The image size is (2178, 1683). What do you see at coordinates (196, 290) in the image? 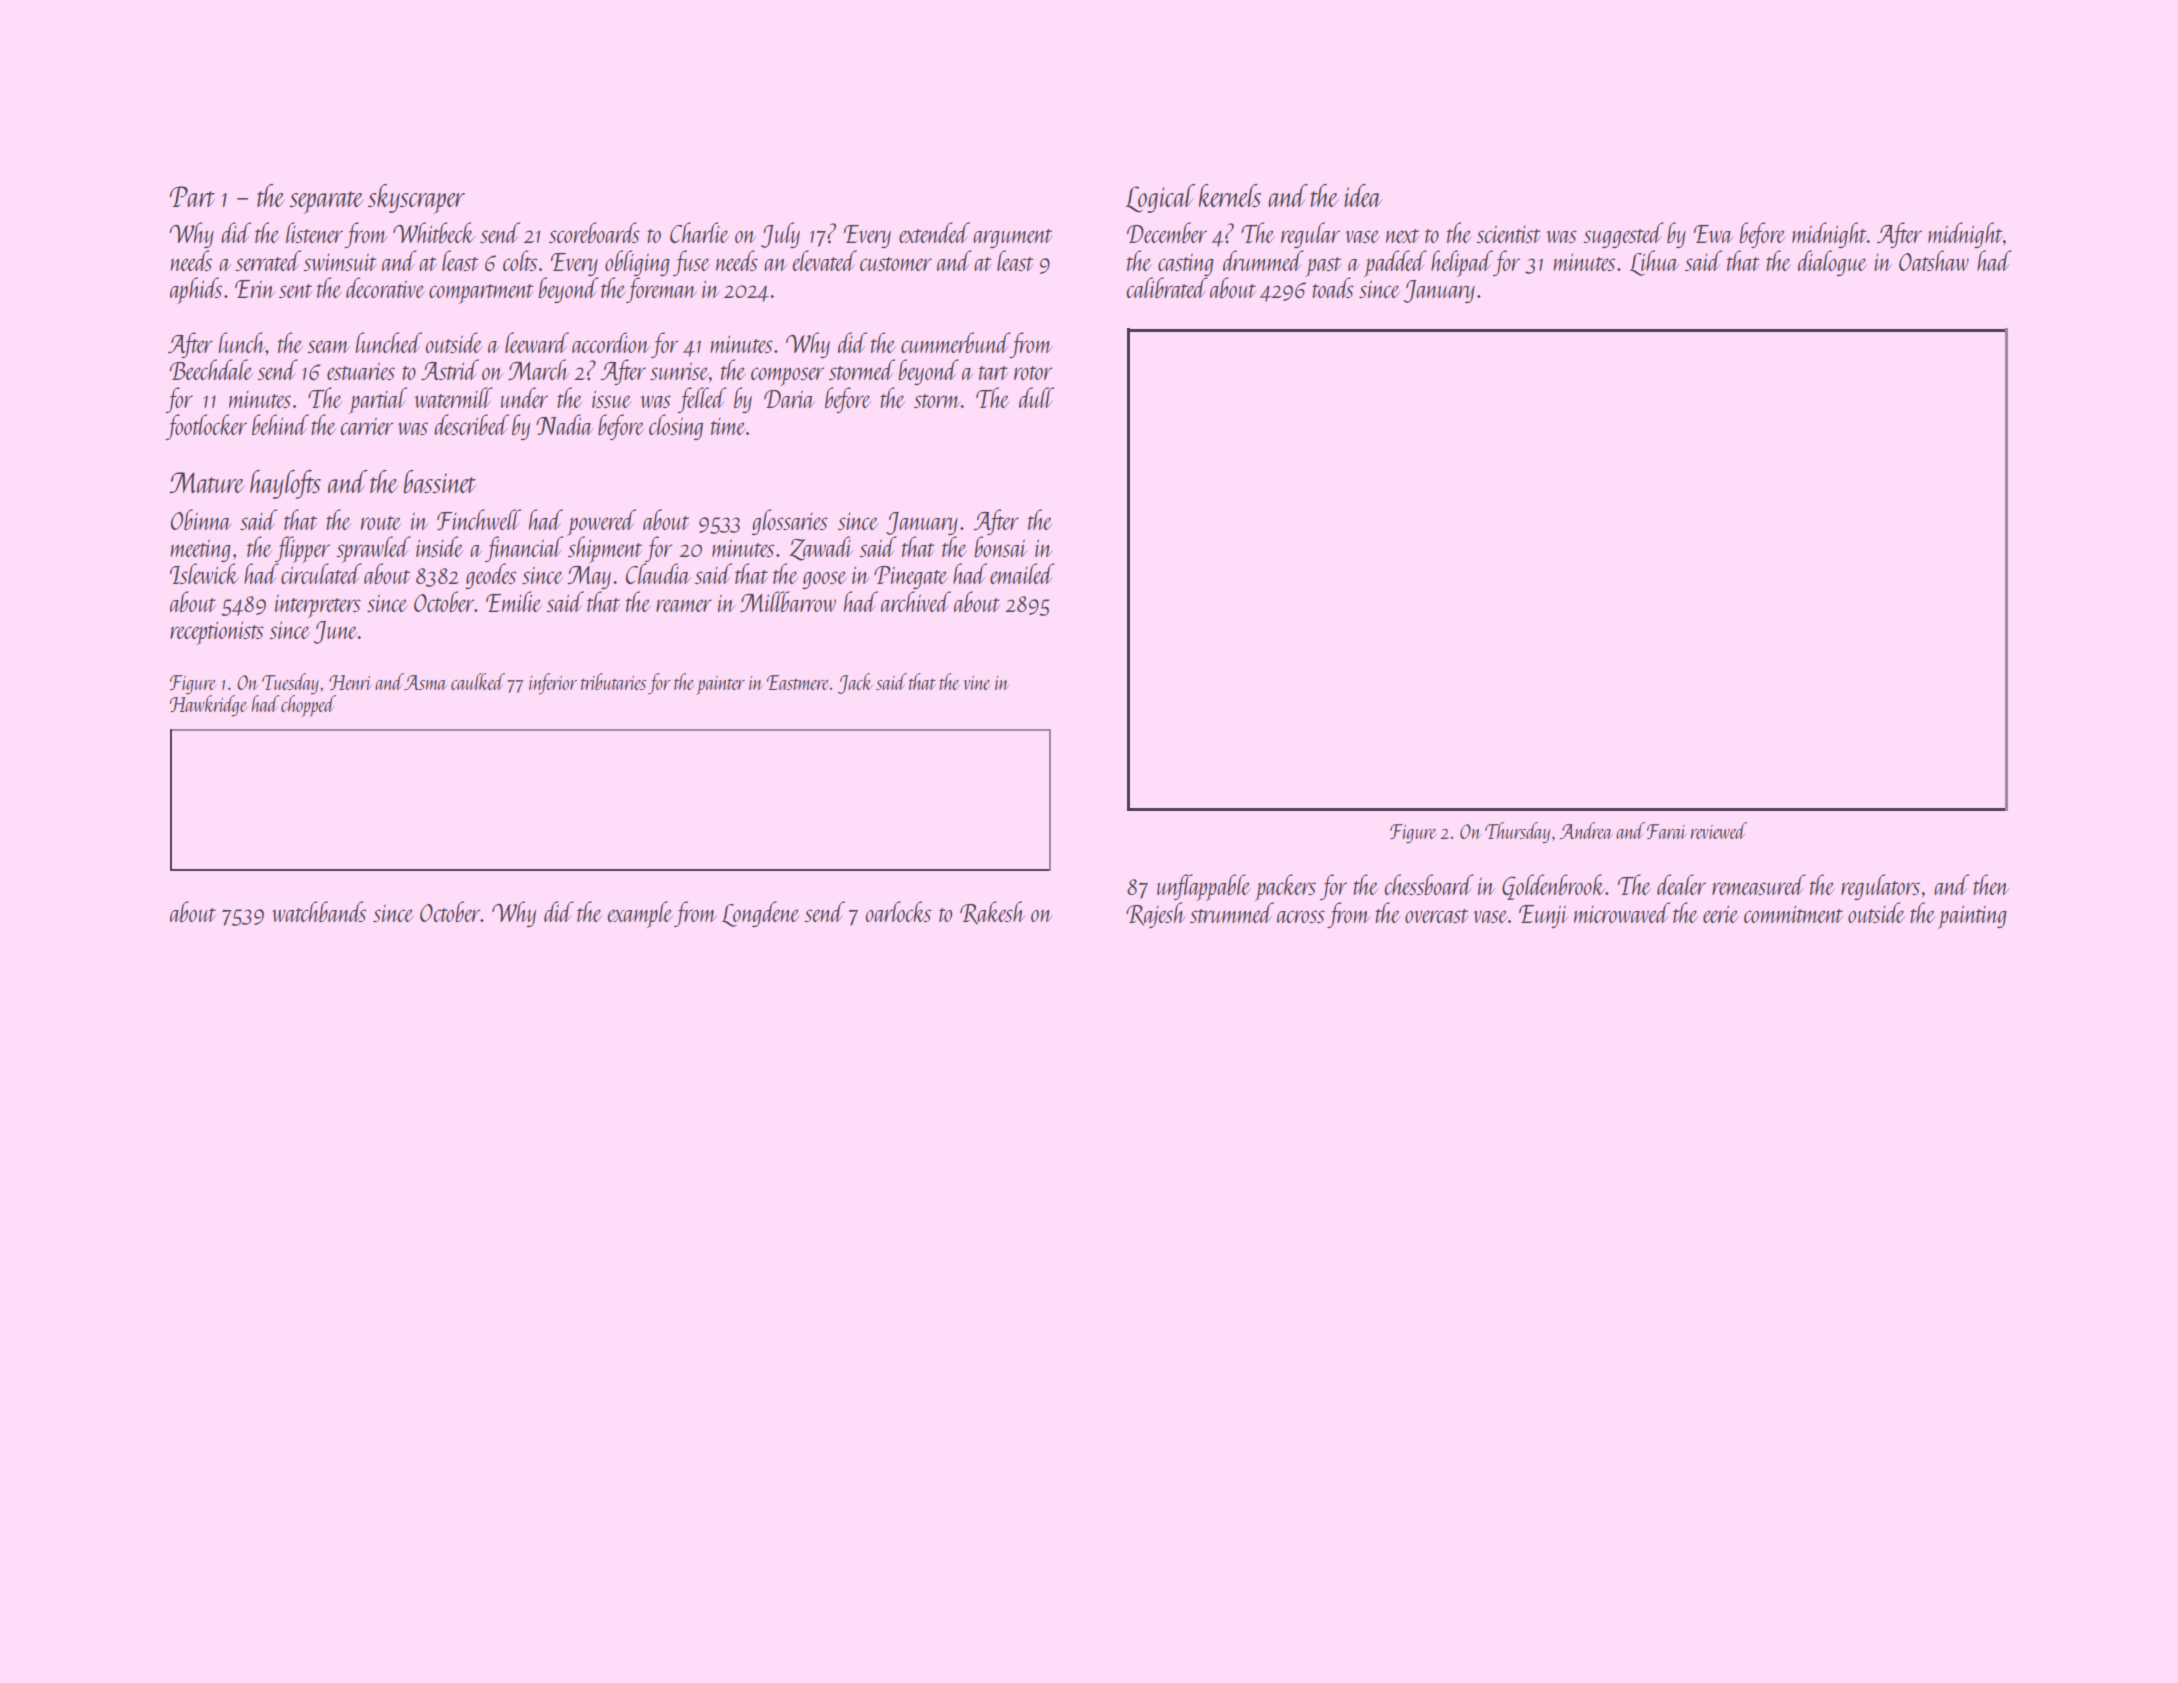
I see `aphids` at bounding box center [196, 290].
